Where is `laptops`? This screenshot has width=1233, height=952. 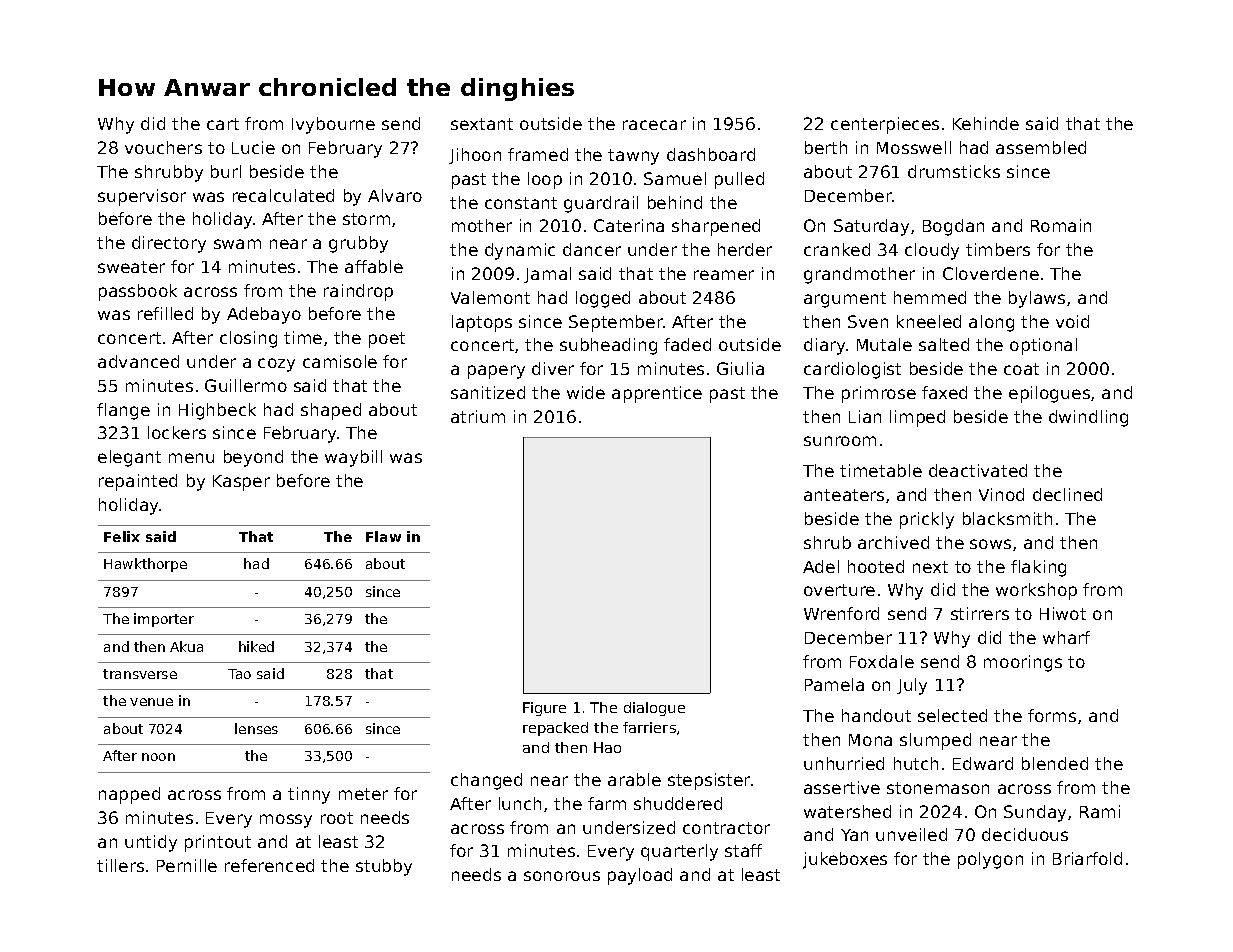
laptops is located at coordinates (482, 323).
